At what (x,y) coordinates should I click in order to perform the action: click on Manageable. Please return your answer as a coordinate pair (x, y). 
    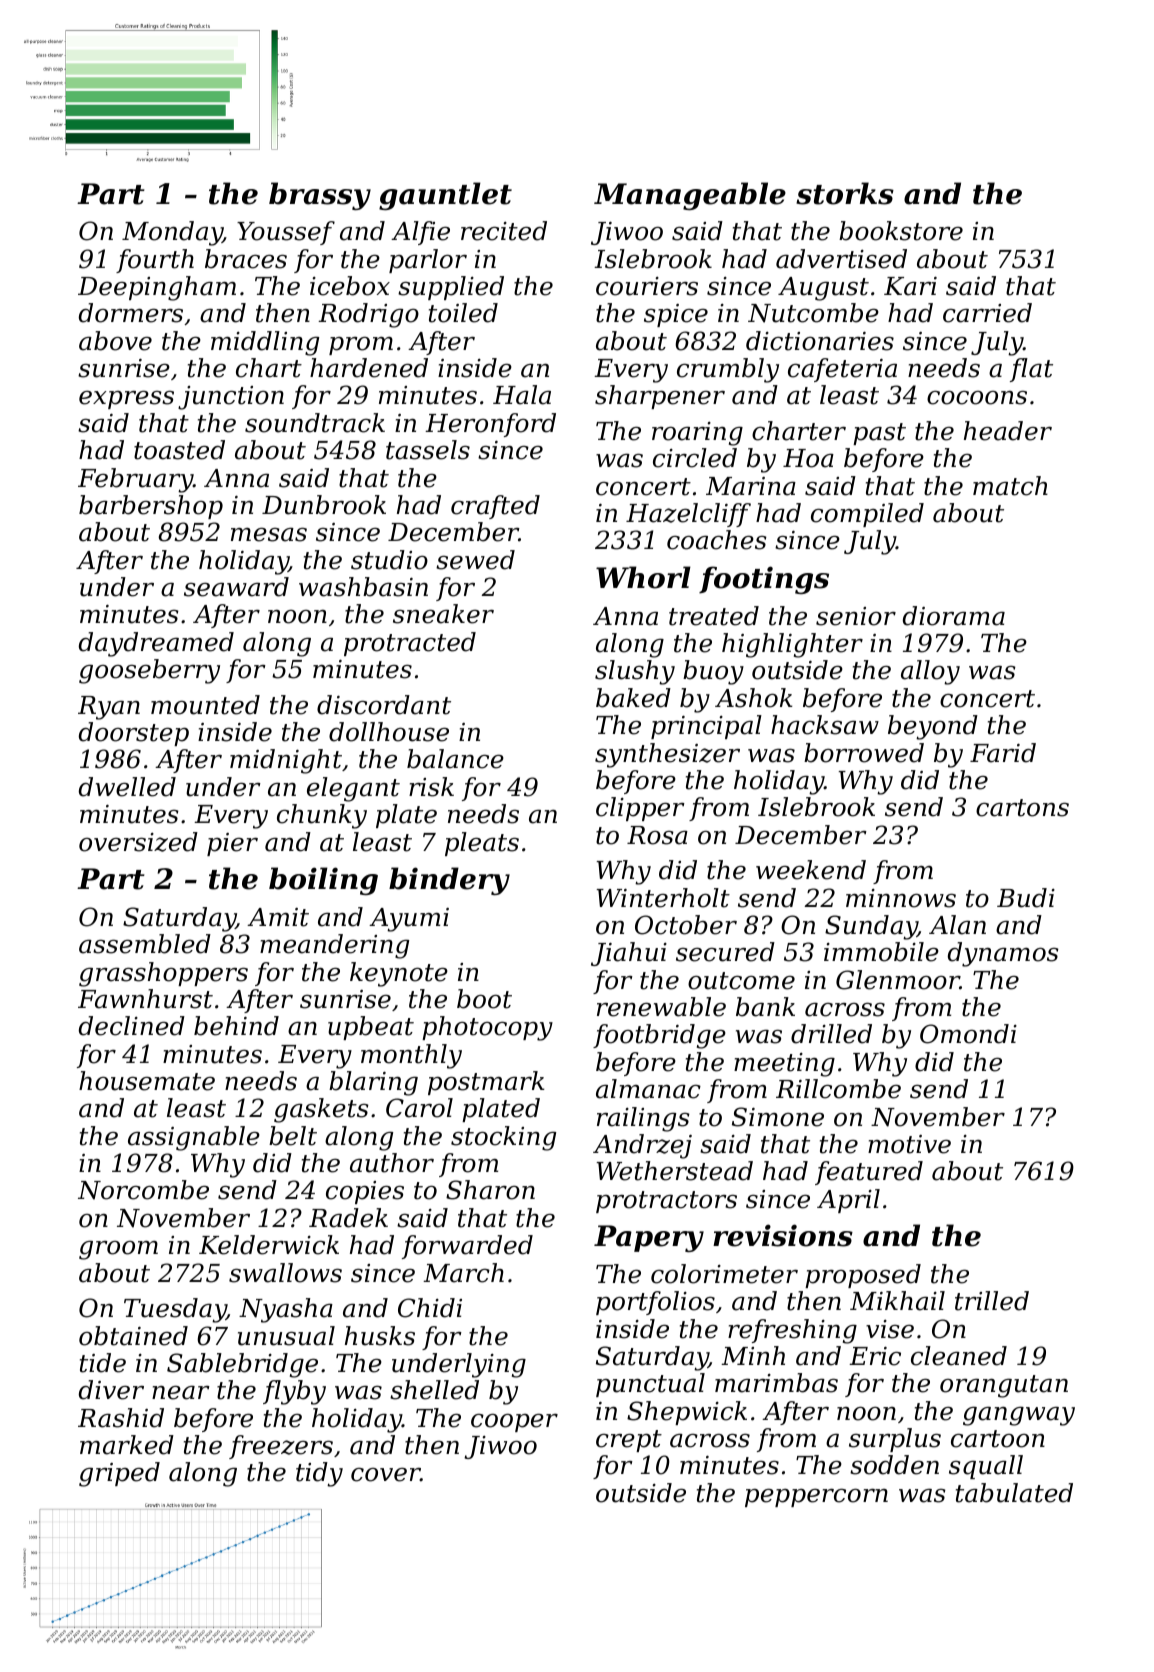
    Looking at the image, I should click on (690, 196).
